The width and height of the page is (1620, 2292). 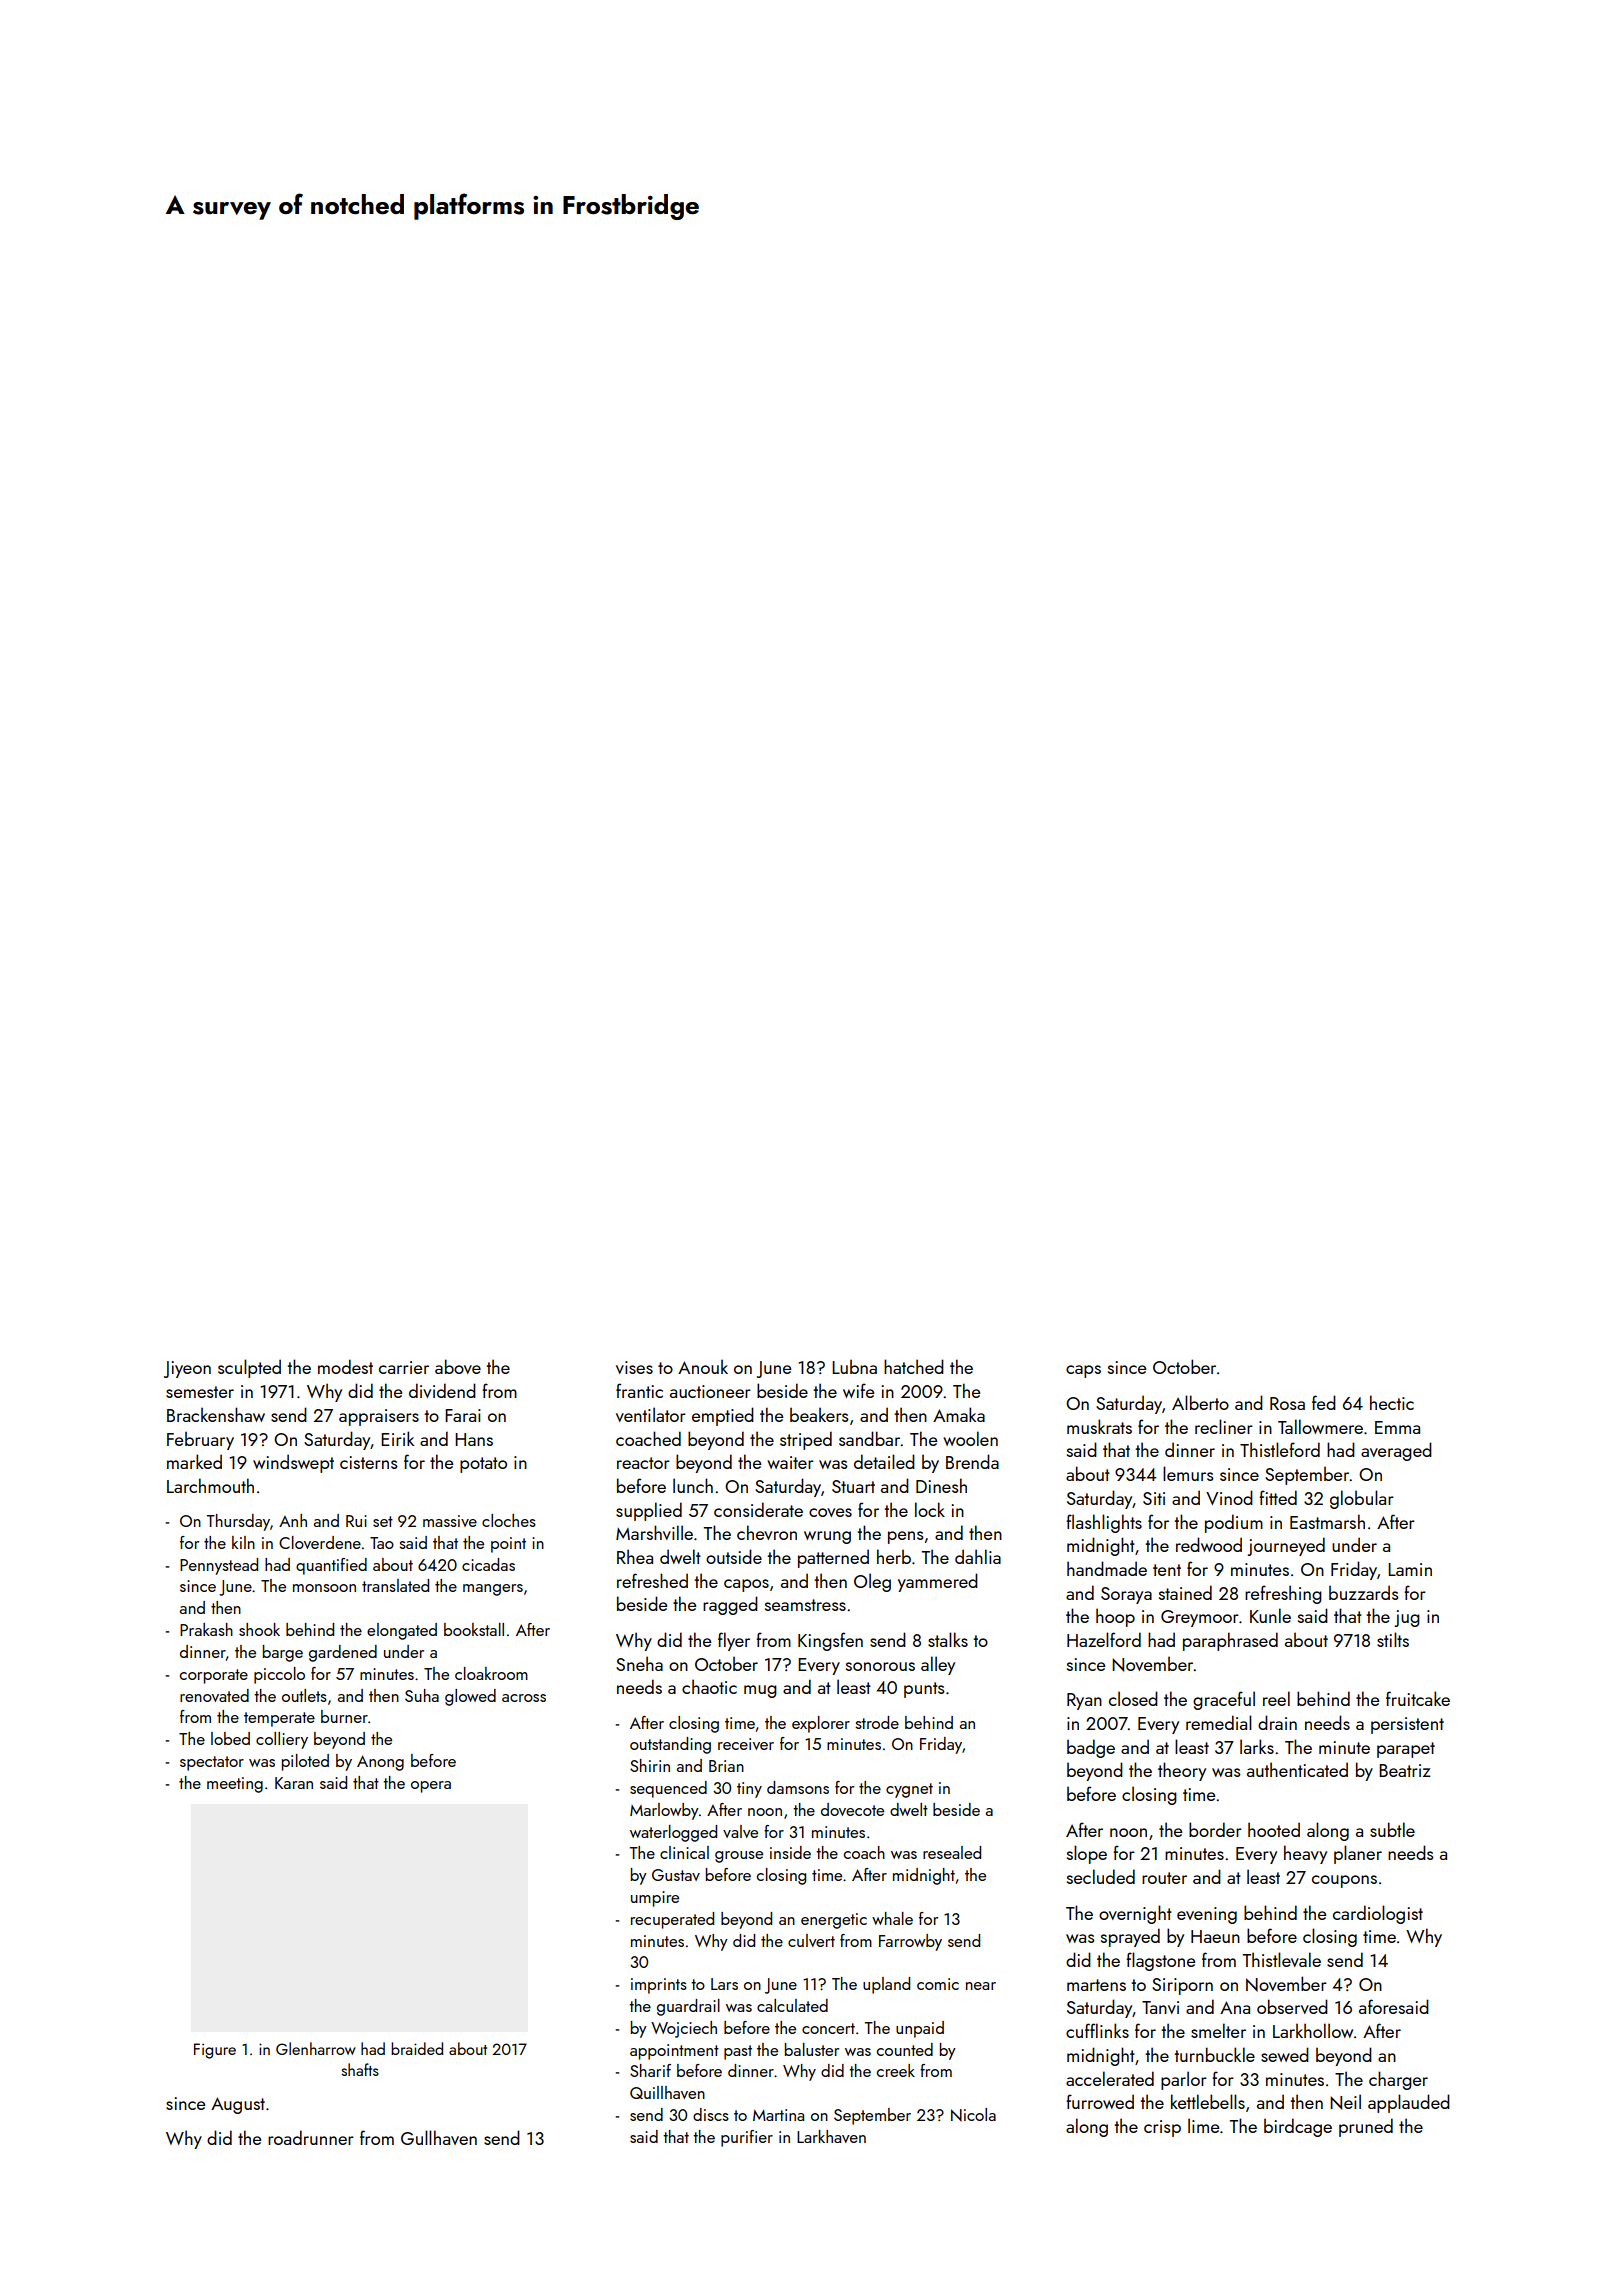 I want to click on explorer, so click(x=821, y=1724).
